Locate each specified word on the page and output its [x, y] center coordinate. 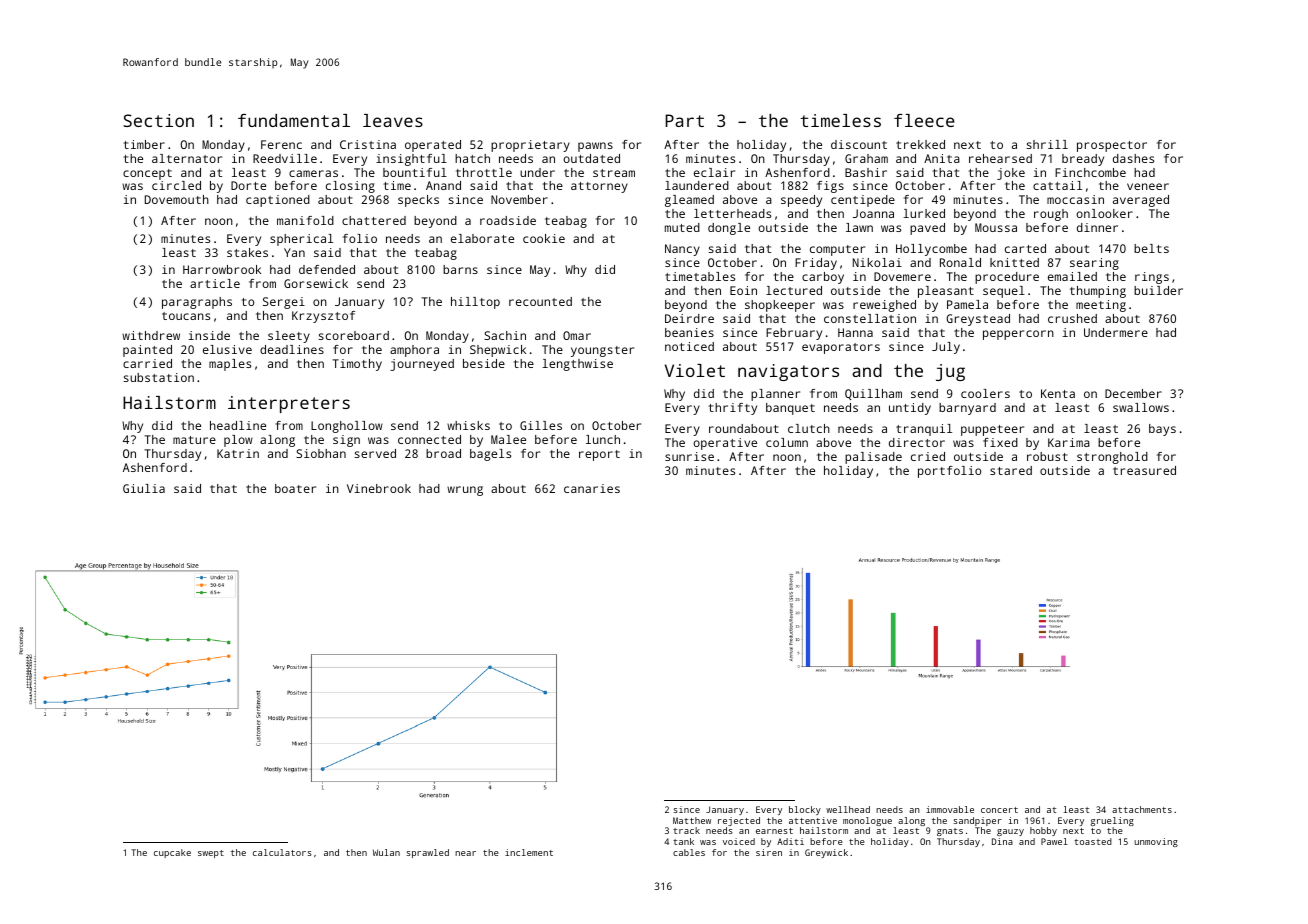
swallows [1141, 407]
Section [158, 120]
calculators [282, 852]
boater [295, 488]
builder [1158, 290]
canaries [592, 488]
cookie [544, 238]
